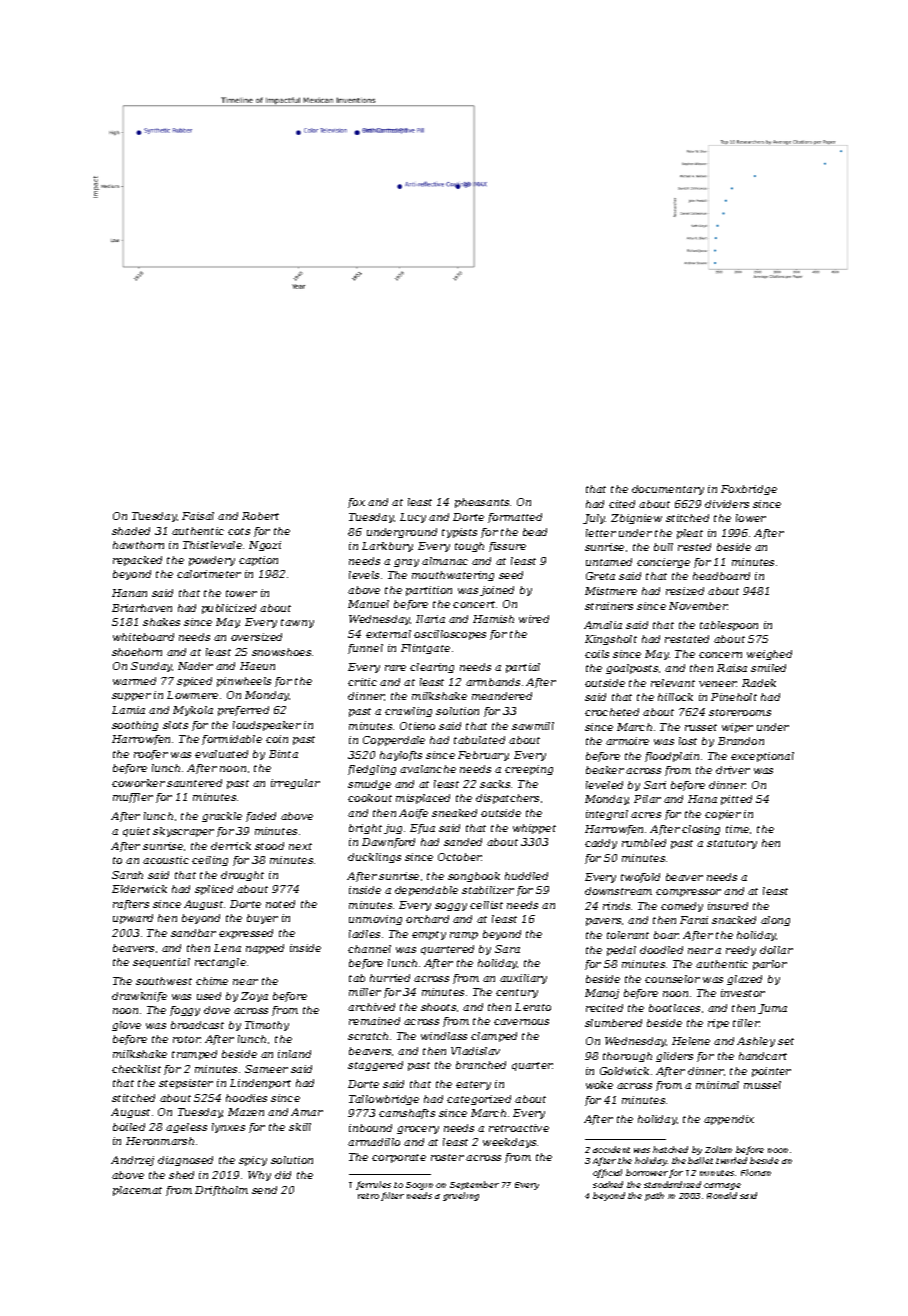 This image has width=908, height=1316. I want to click on skyscraper, so click(183, 832).
